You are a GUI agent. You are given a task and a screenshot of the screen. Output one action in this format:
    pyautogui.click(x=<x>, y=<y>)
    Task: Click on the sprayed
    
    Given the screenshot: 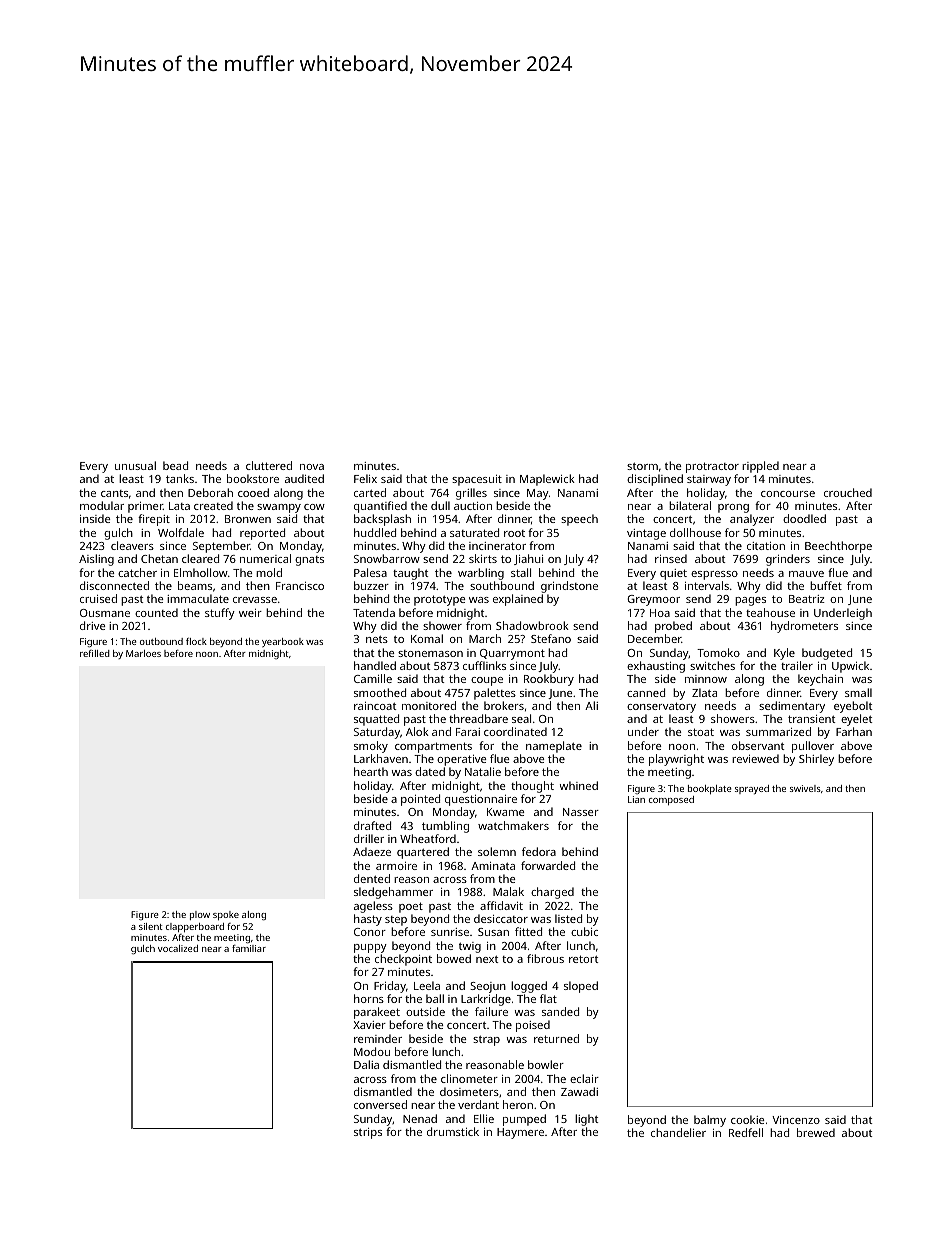 What is the action you would take?
    pyautogui.click(x=752, y=789)
